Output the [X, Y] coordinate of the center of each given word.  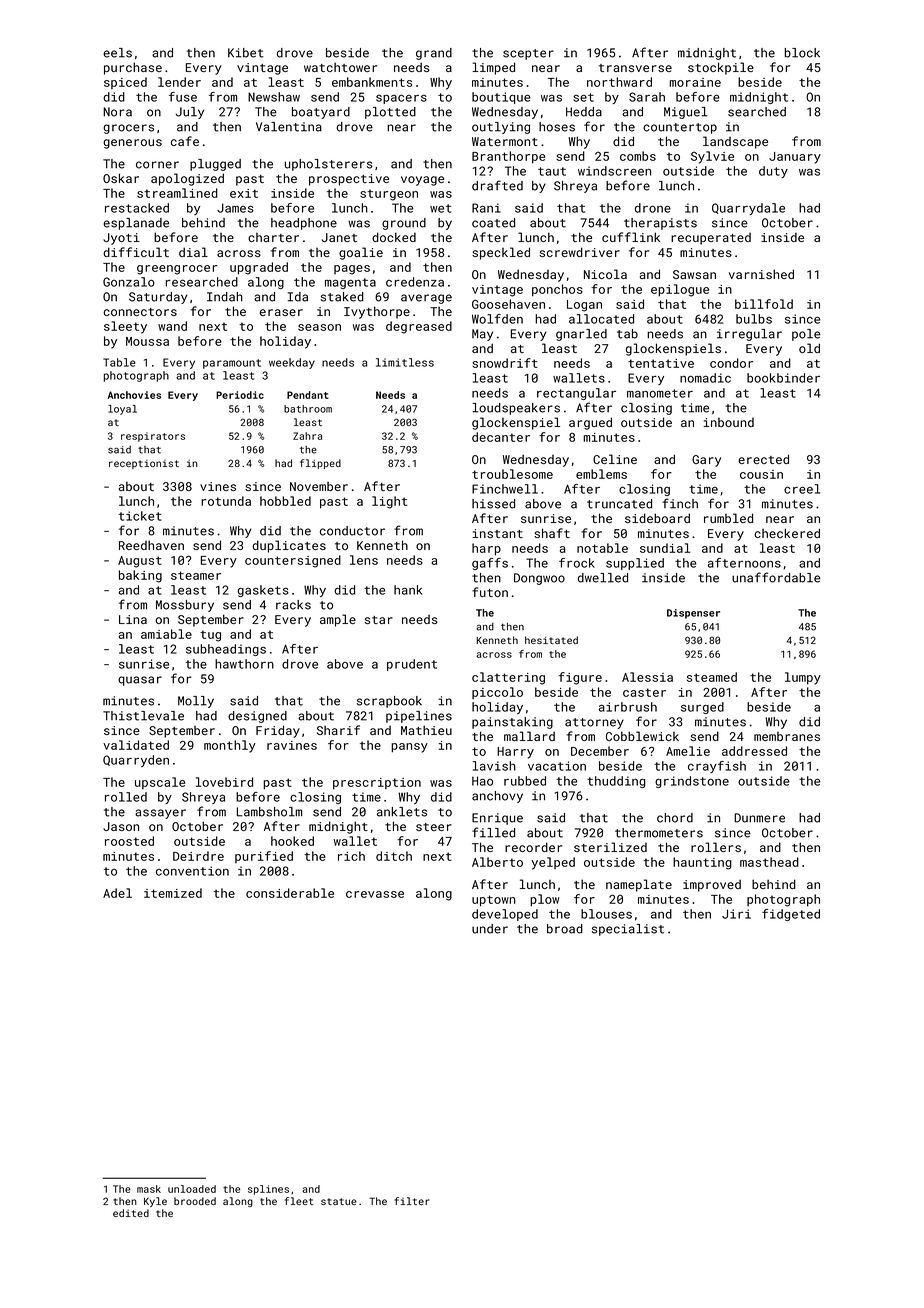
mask [149, 1189]
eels [117, 53]
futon [490, 592]
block [802, 53]
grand [434, 54]
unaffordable [776, 577]
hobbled [285, 501]
